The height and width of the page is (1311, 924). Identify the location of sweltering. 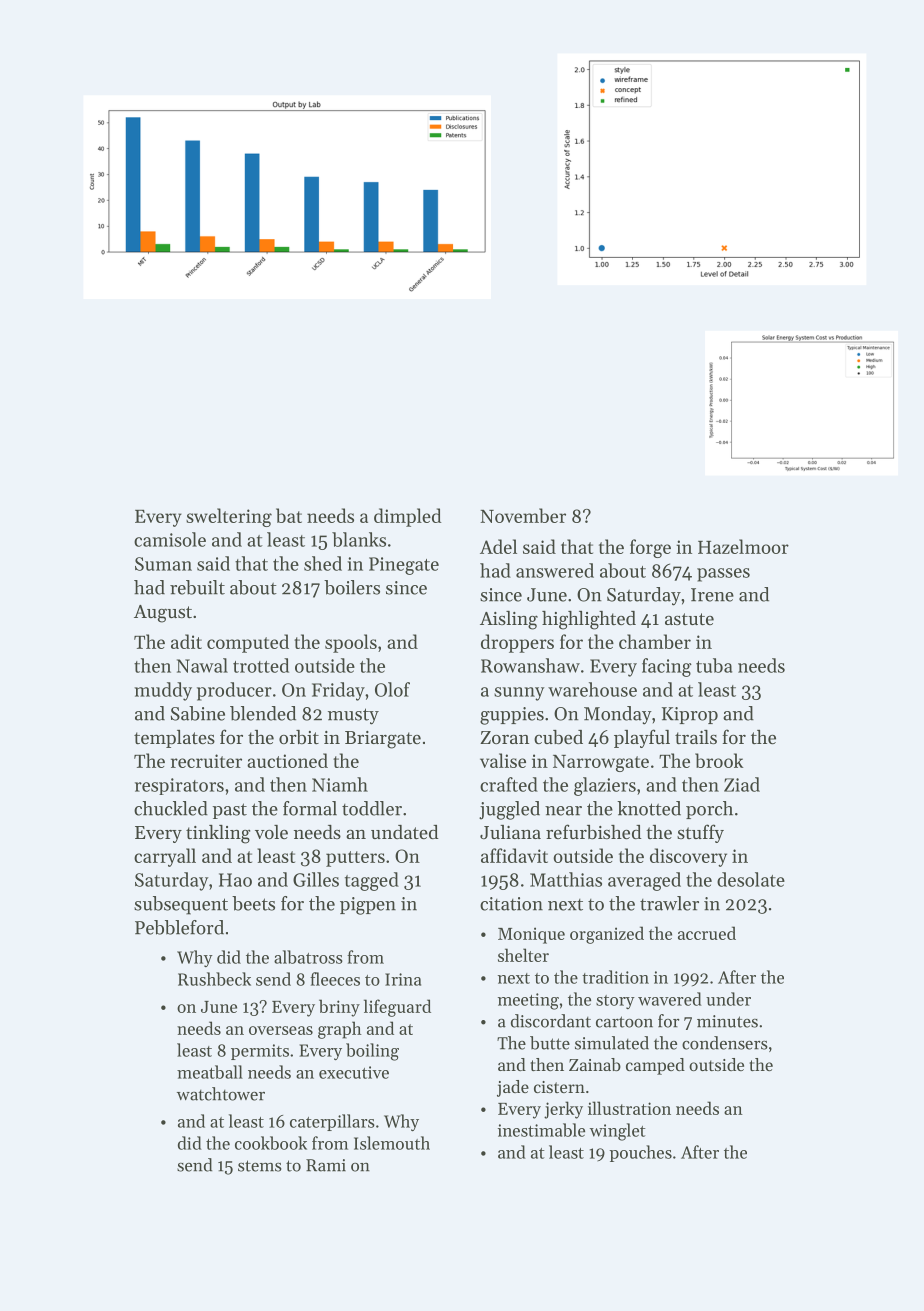
(229, 517).
